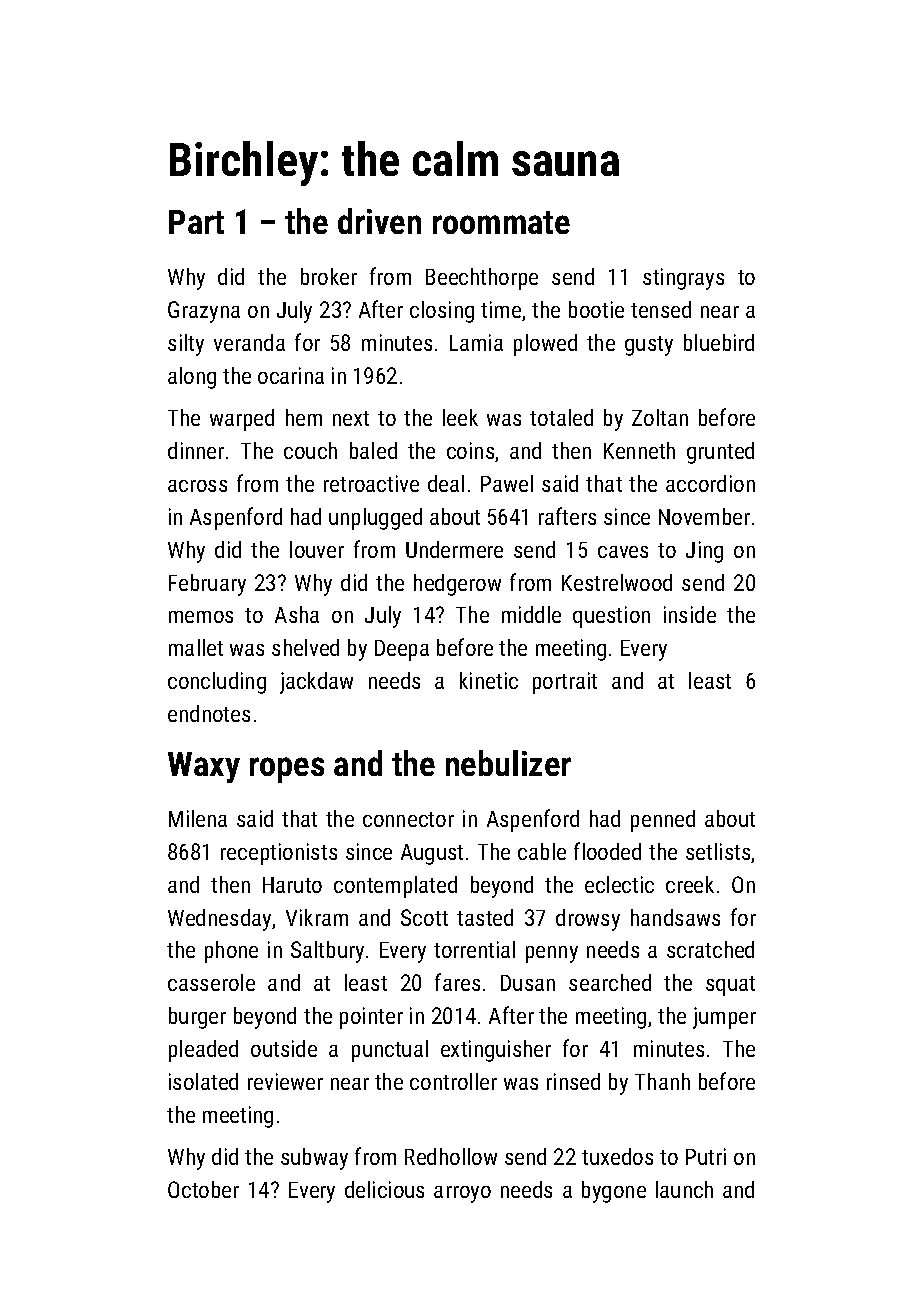 The height and width of the image is (1311, 924). Describe the element at coordinates (379, 221) in the image. I see `driven` at that location.
